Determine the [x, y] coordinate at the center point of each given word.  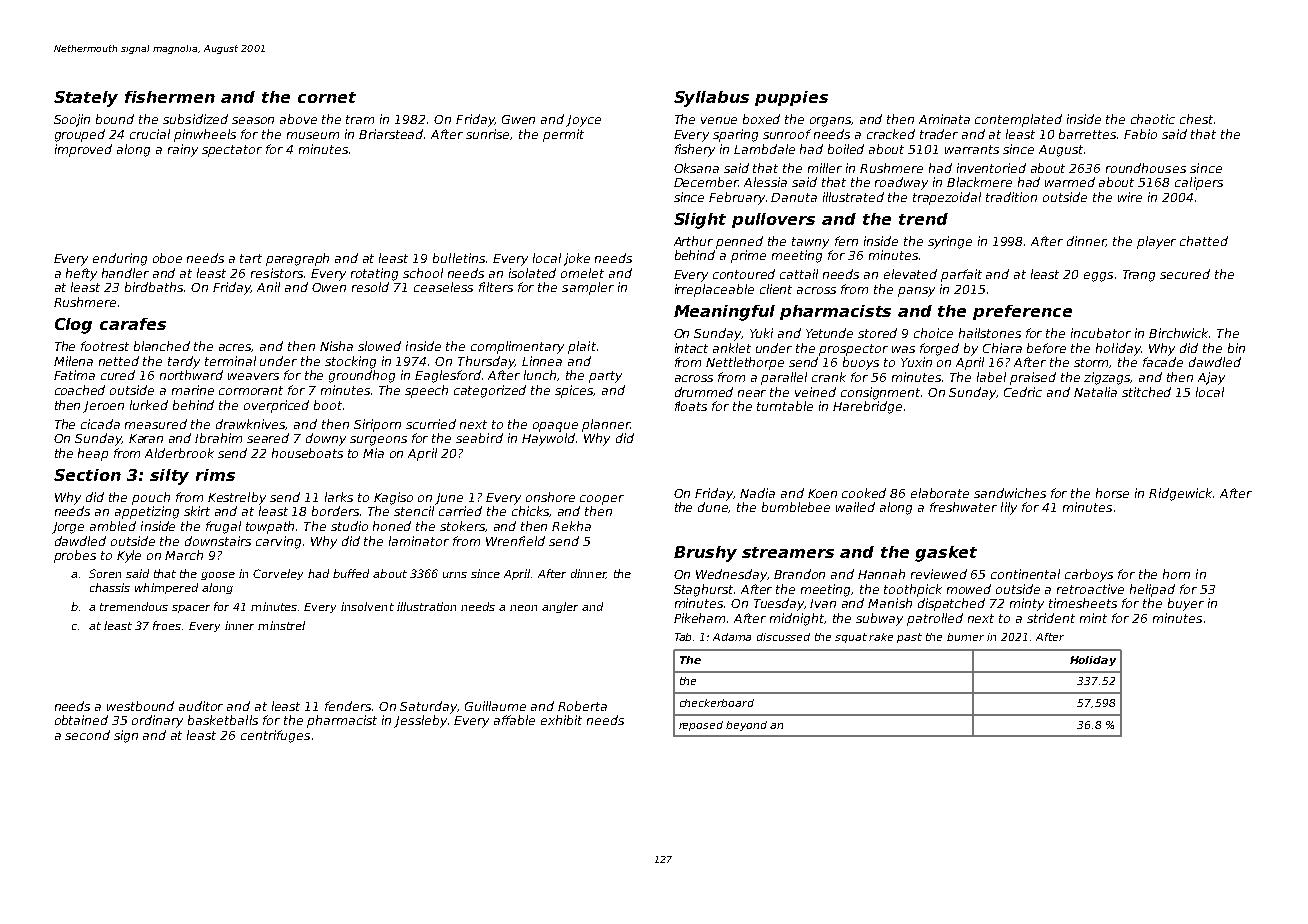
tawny [810, 243]
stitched [1146, 392]
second [87, 735]
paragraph [297, 259]
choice [933, 333]
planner [606, 425]
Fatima [74, 375]
